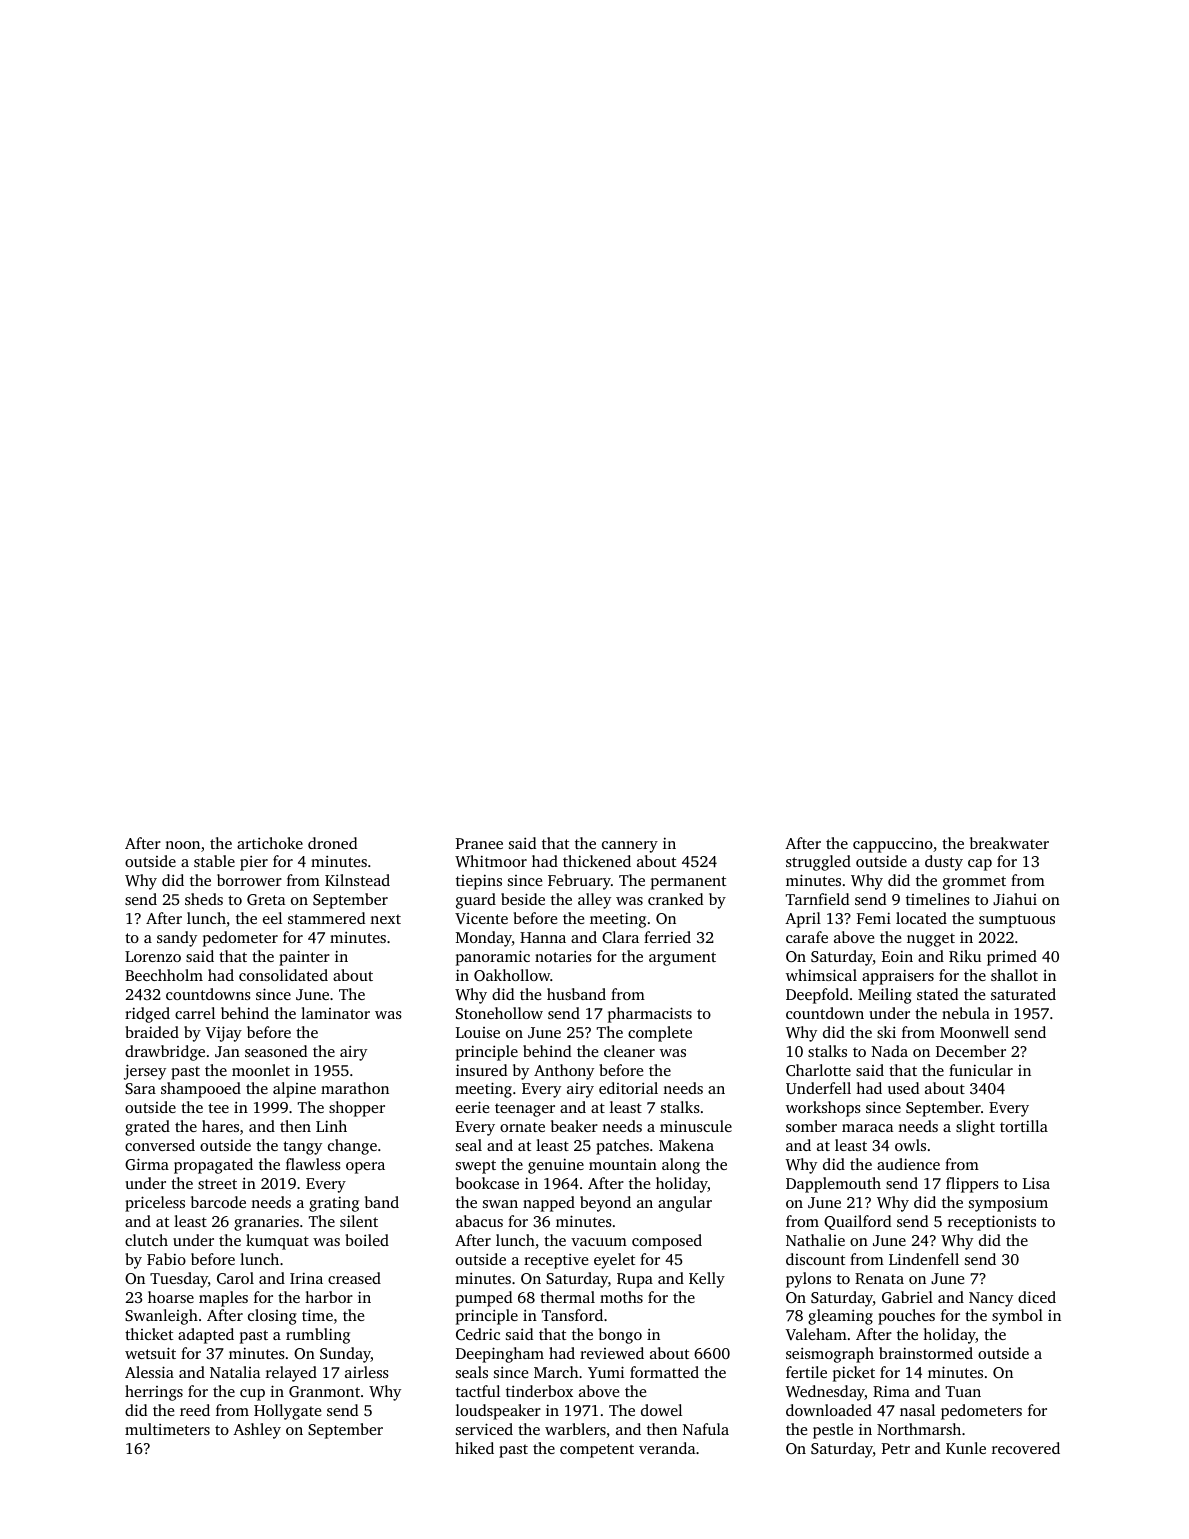  What do you see at coordinates (664, 1372) in the page?
I see `formatted` at bounding box center [664, 1372].
